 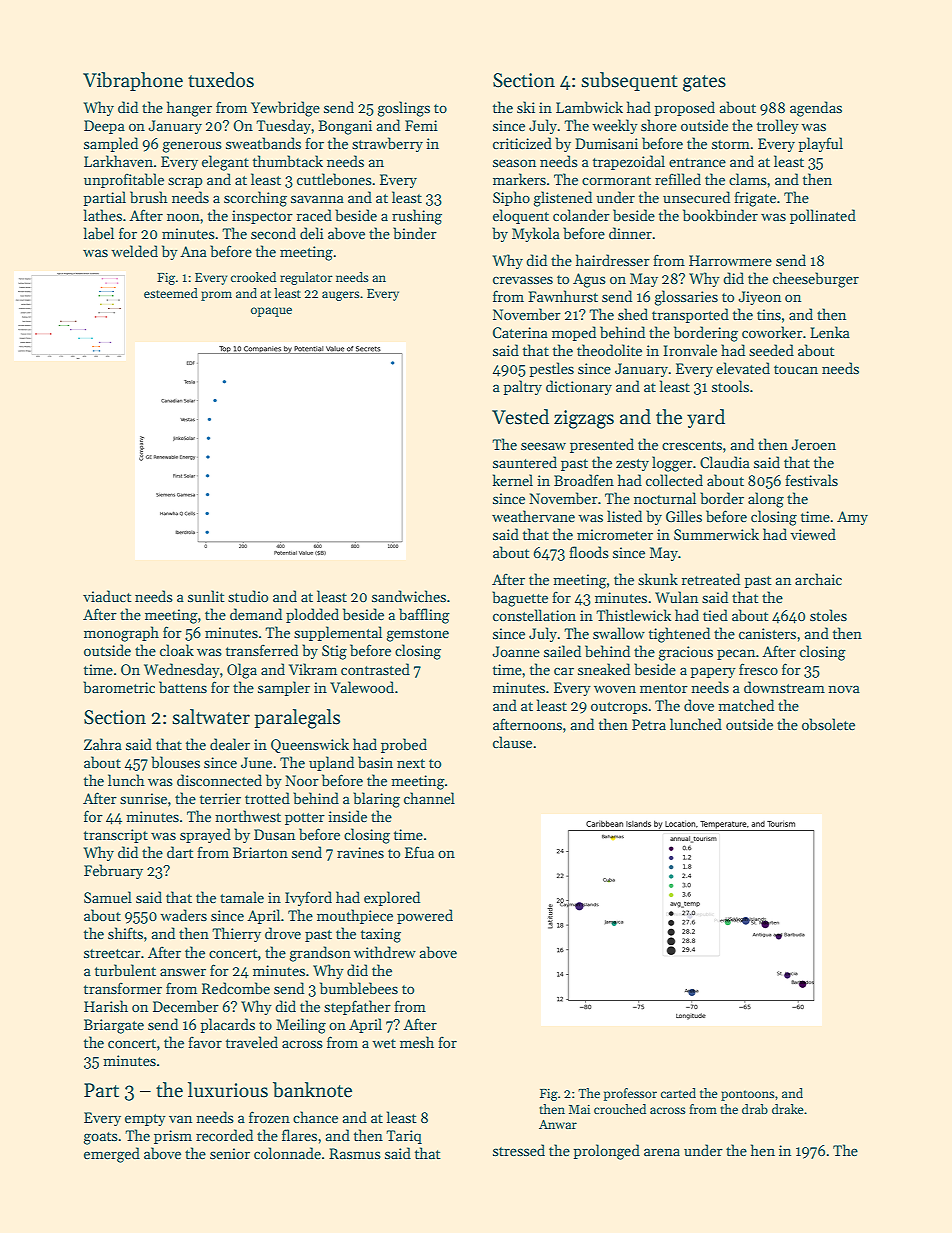 What do you see at coordinates (748, 1095) in the screenshot?
I see `pontoons` at bounding box center [748, 1095].
